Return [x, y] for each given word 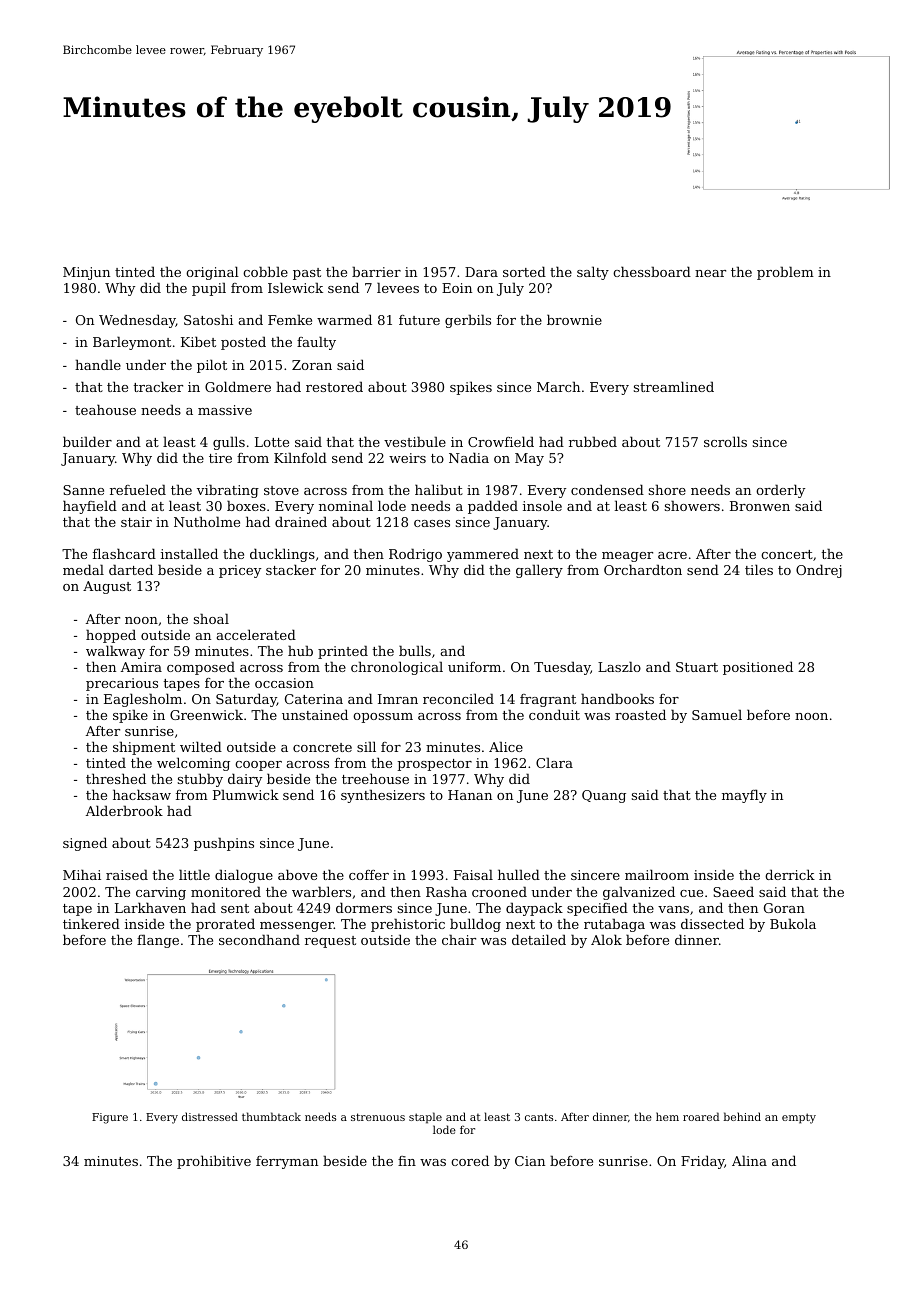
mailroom [657, 874]
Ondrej [819, 571]
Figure [110, 1118]
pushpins [224, 844]
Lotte [272, 442]
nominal [346, 505]
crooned [499, 891]
